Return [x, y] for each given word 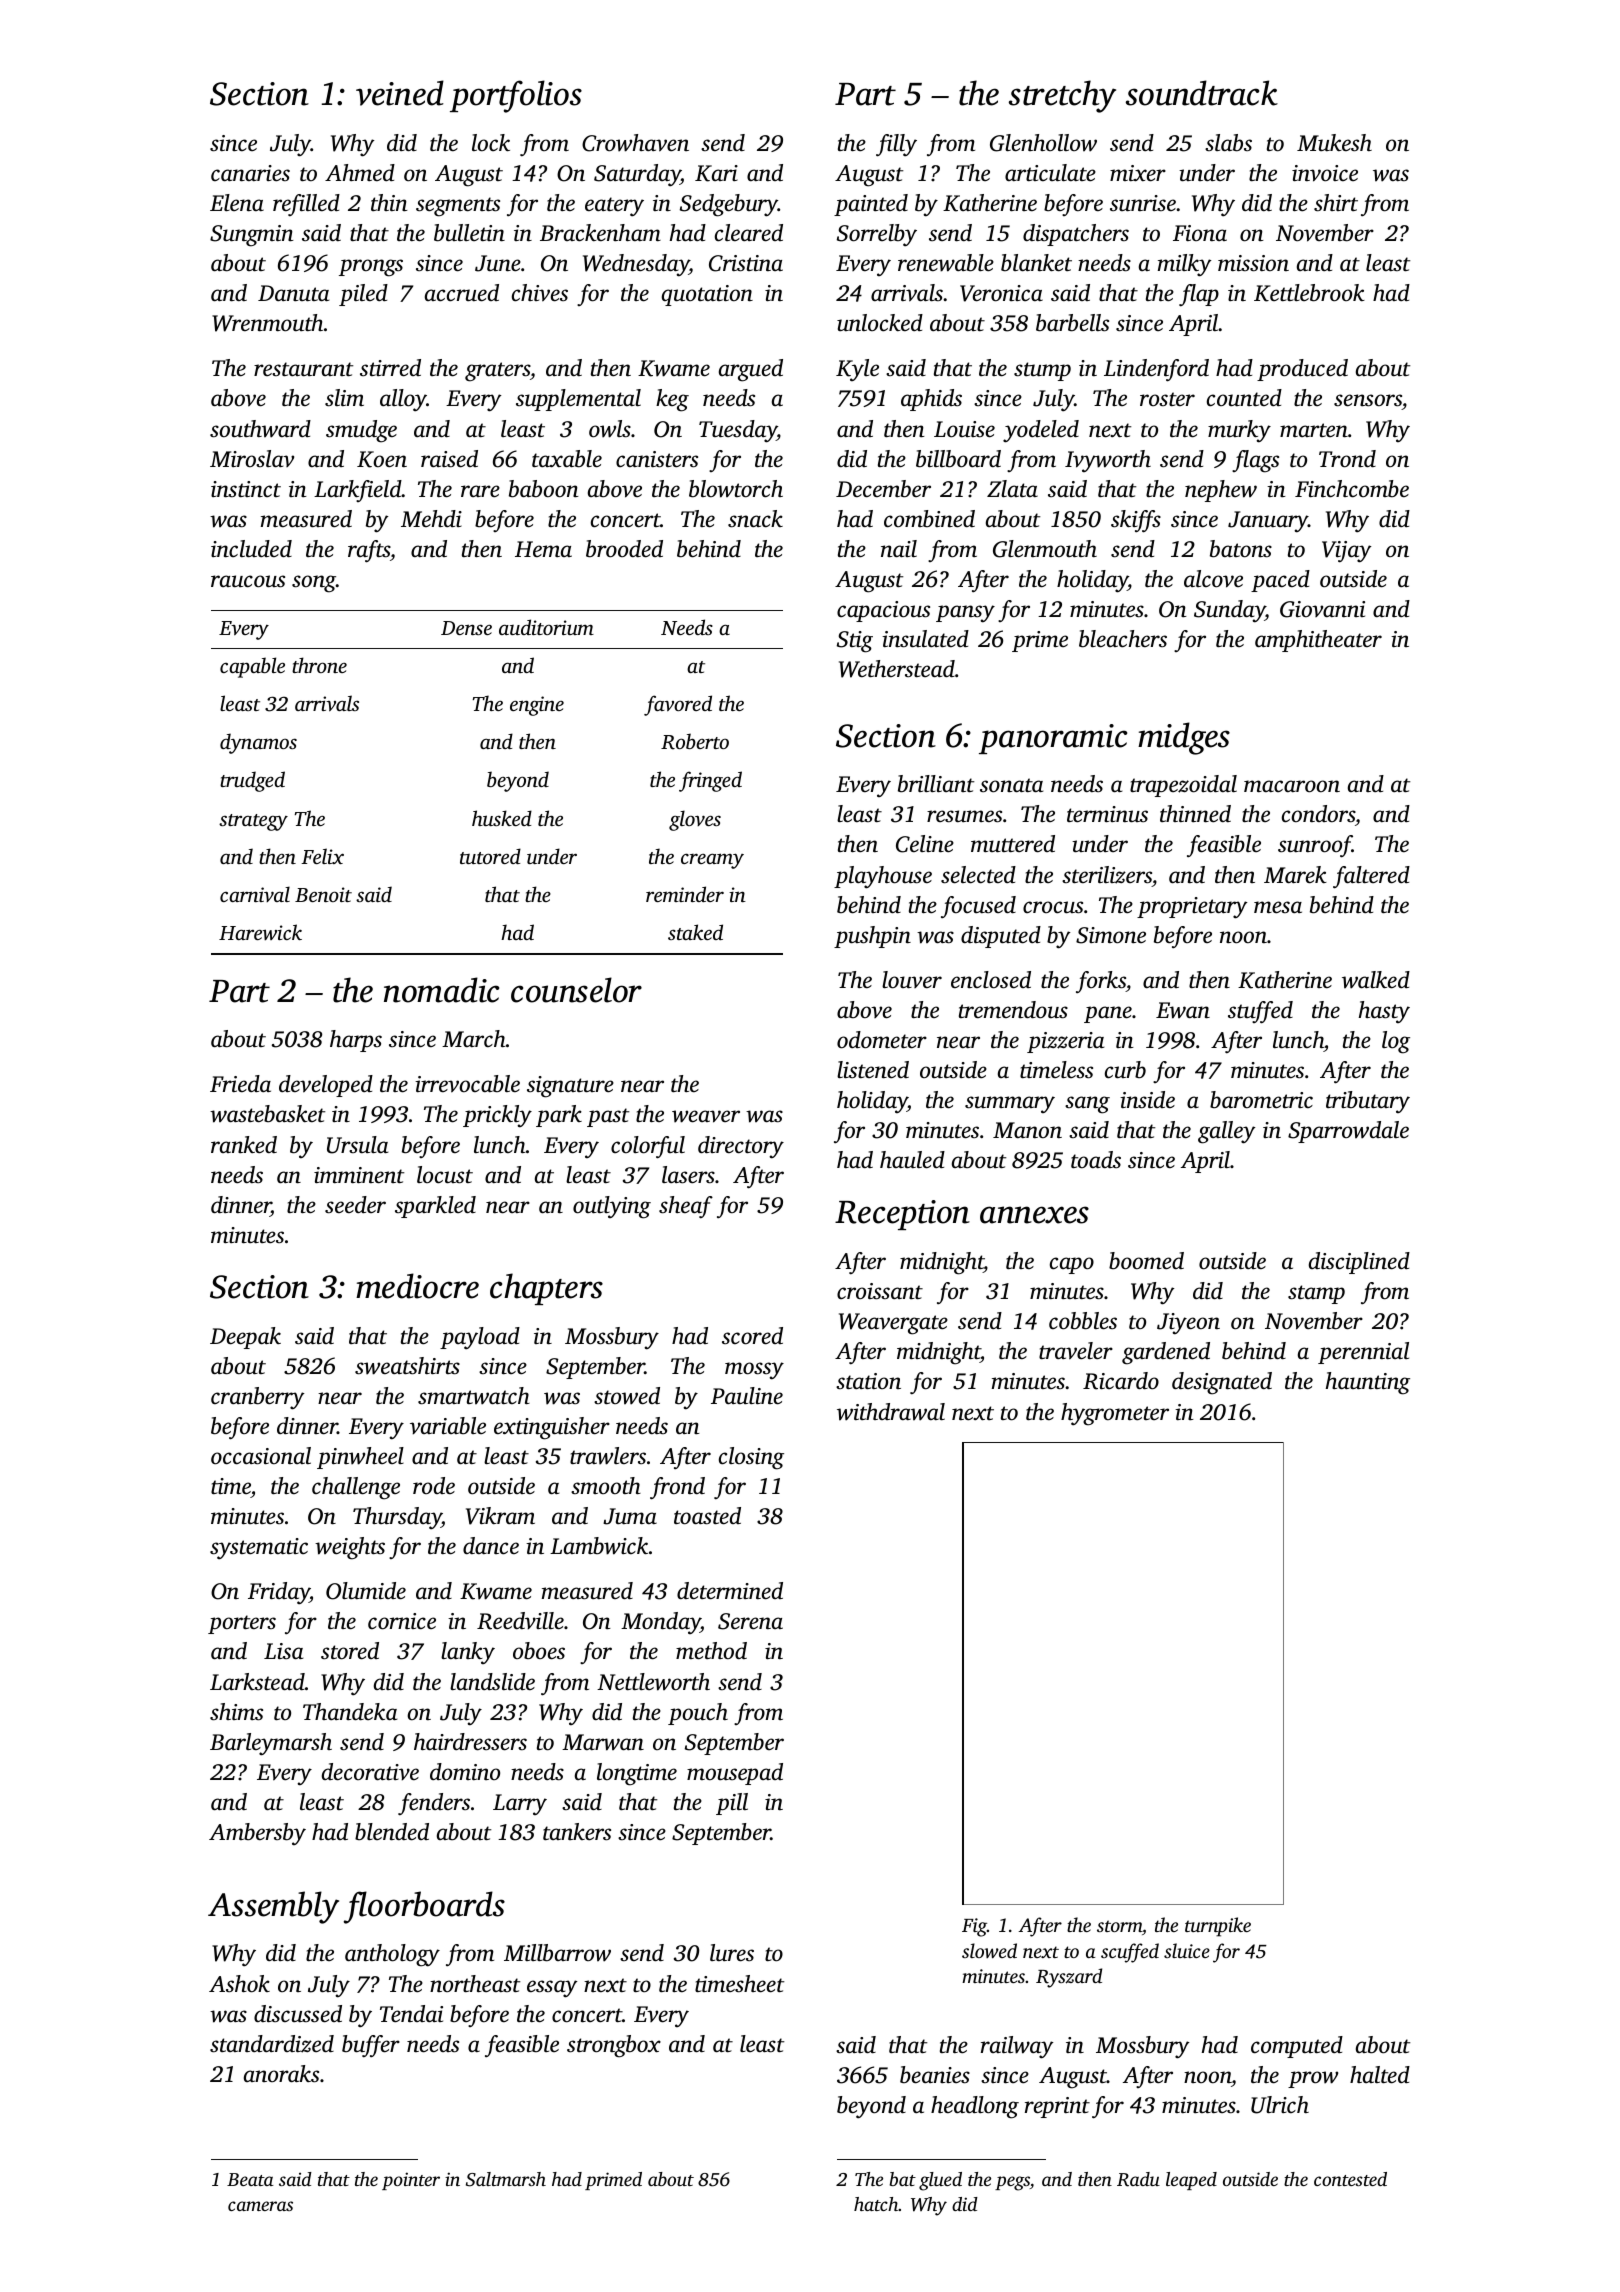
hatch [876, 2204]
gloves [695, 820]
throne [319, 665]
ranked [244, 1145]
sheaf [686, 1207]
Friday [279, 1593]
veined [400, 93]
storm [1119, 1926]
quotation [707, 295]
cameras [260, 2206]
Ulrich [1280, 2105]
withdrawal [891, 1412]
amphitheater [1318, 641]
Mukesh [1334, 143]
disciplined [1359, 1263]
